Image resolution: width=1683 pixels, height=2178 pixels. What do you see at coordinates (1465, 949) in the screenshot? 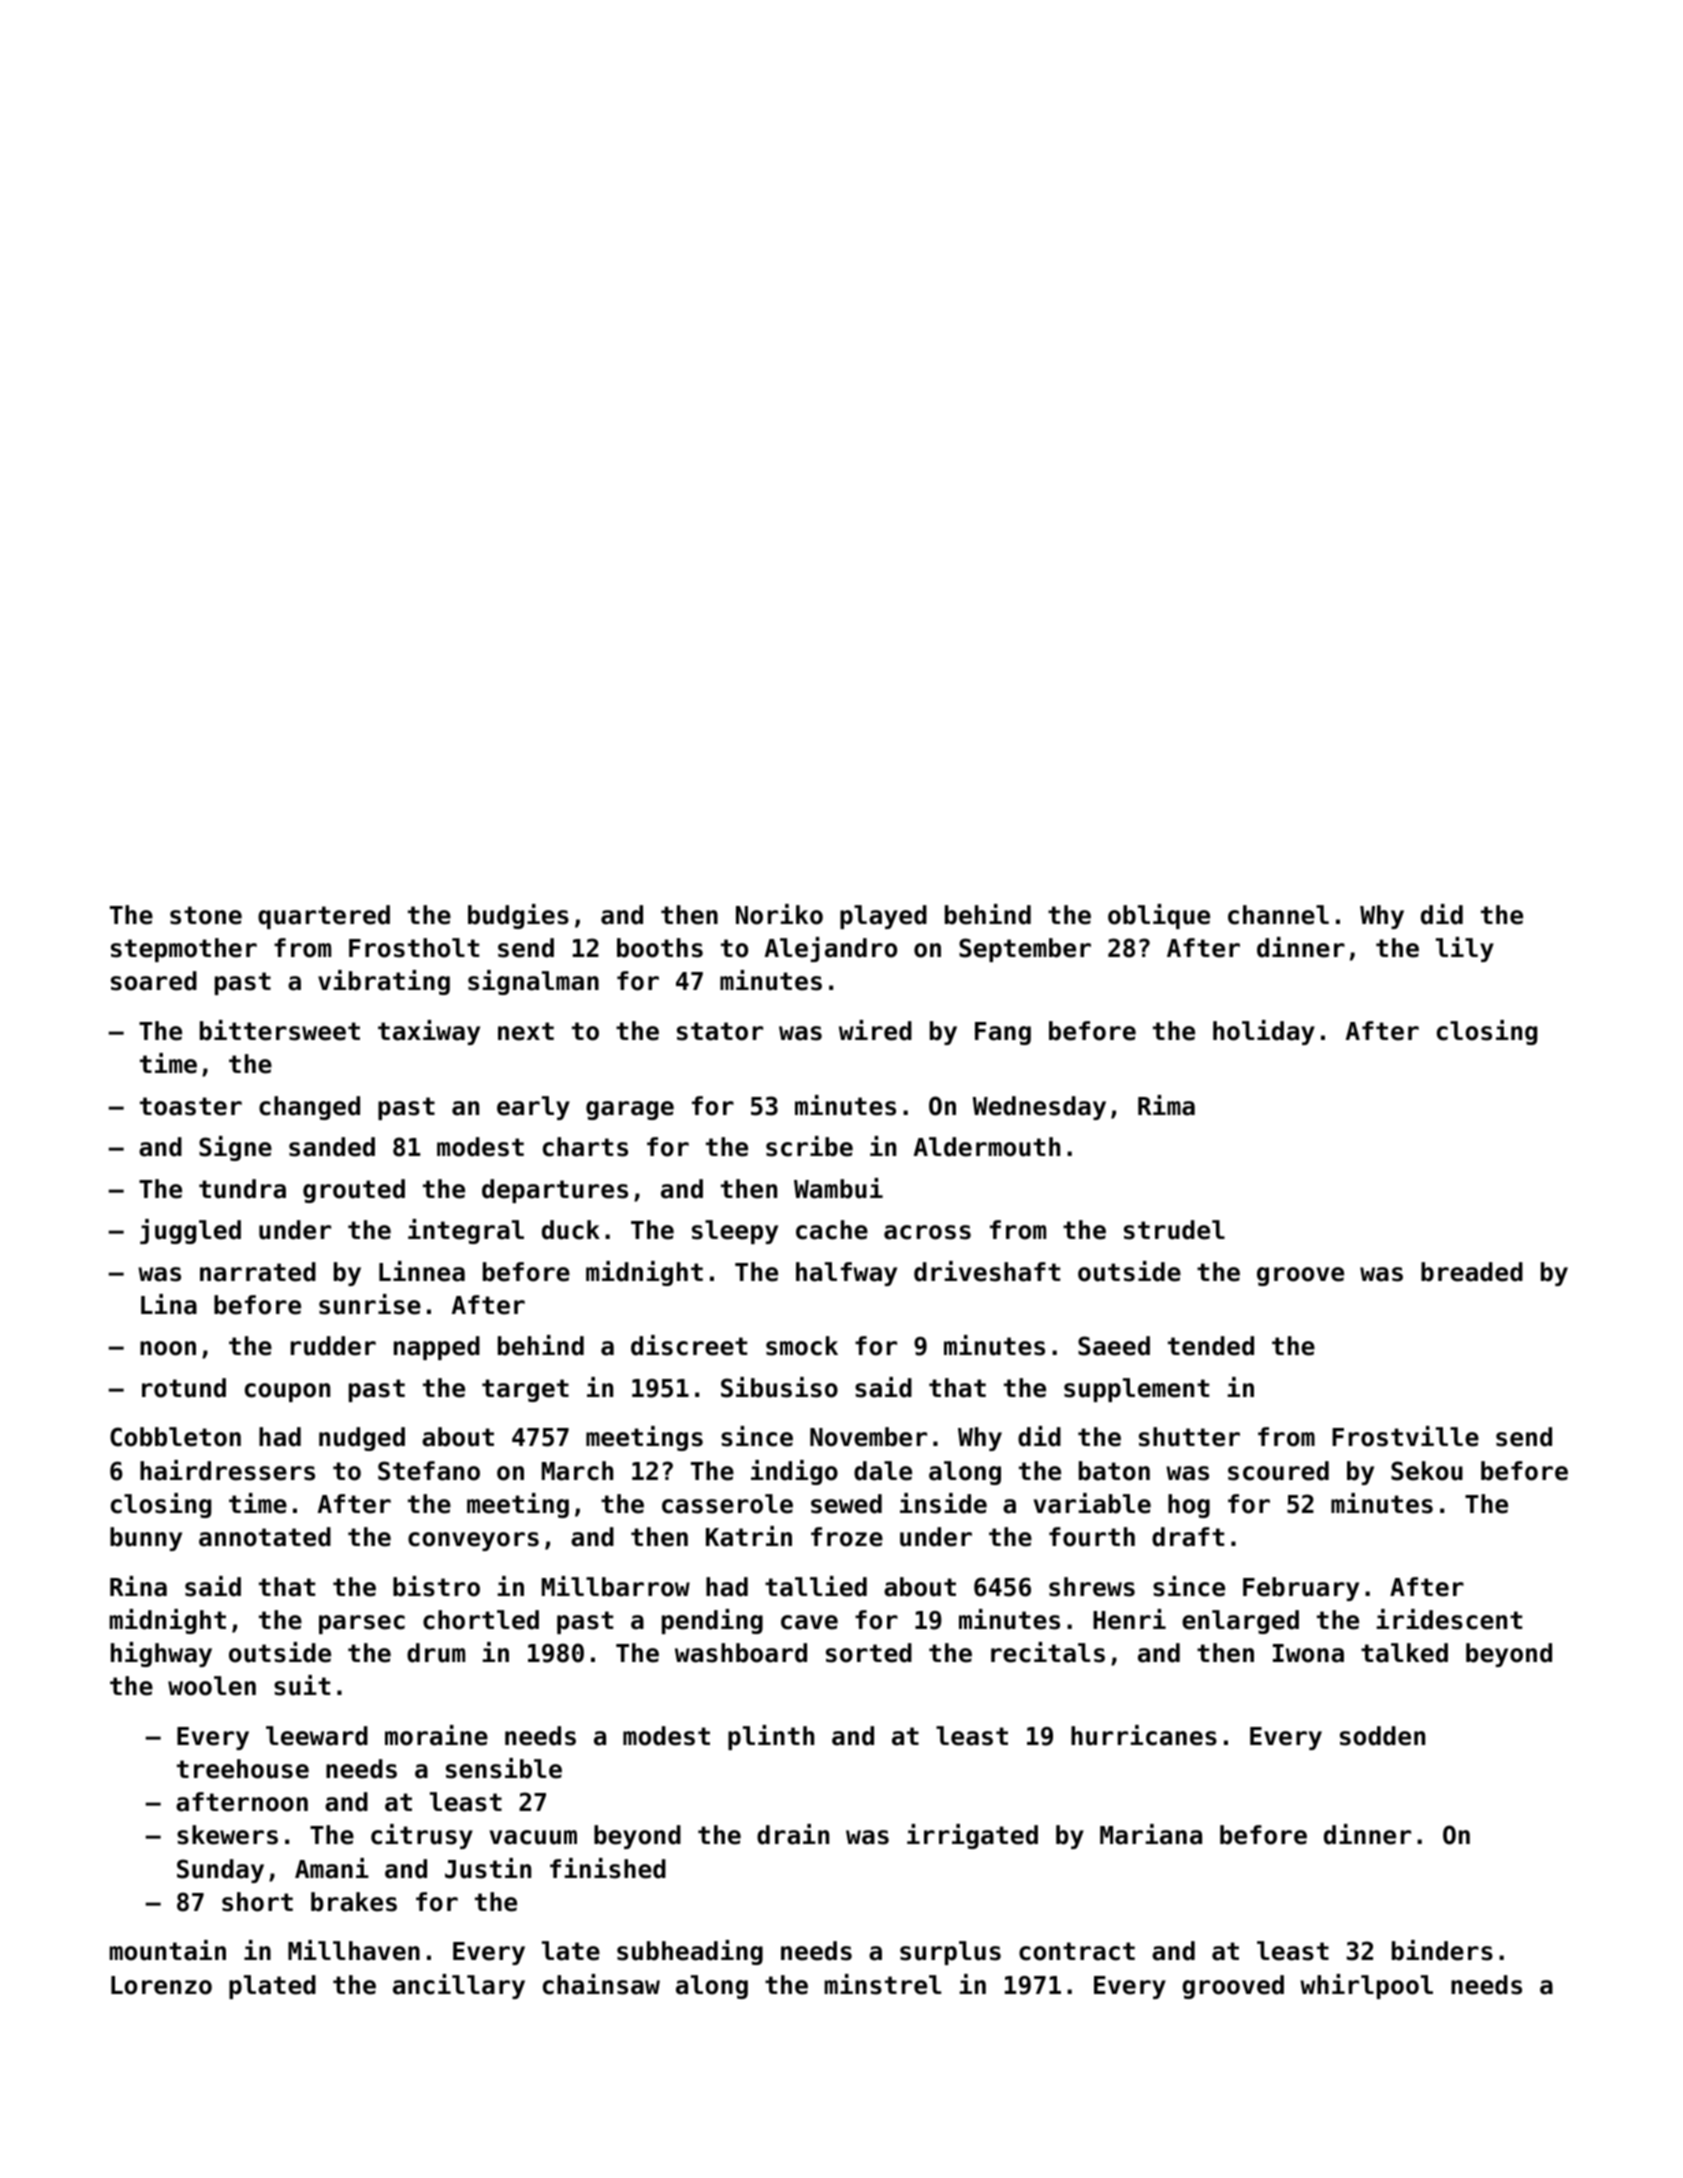
I see `lily` at bounding box center [1465, 949].
